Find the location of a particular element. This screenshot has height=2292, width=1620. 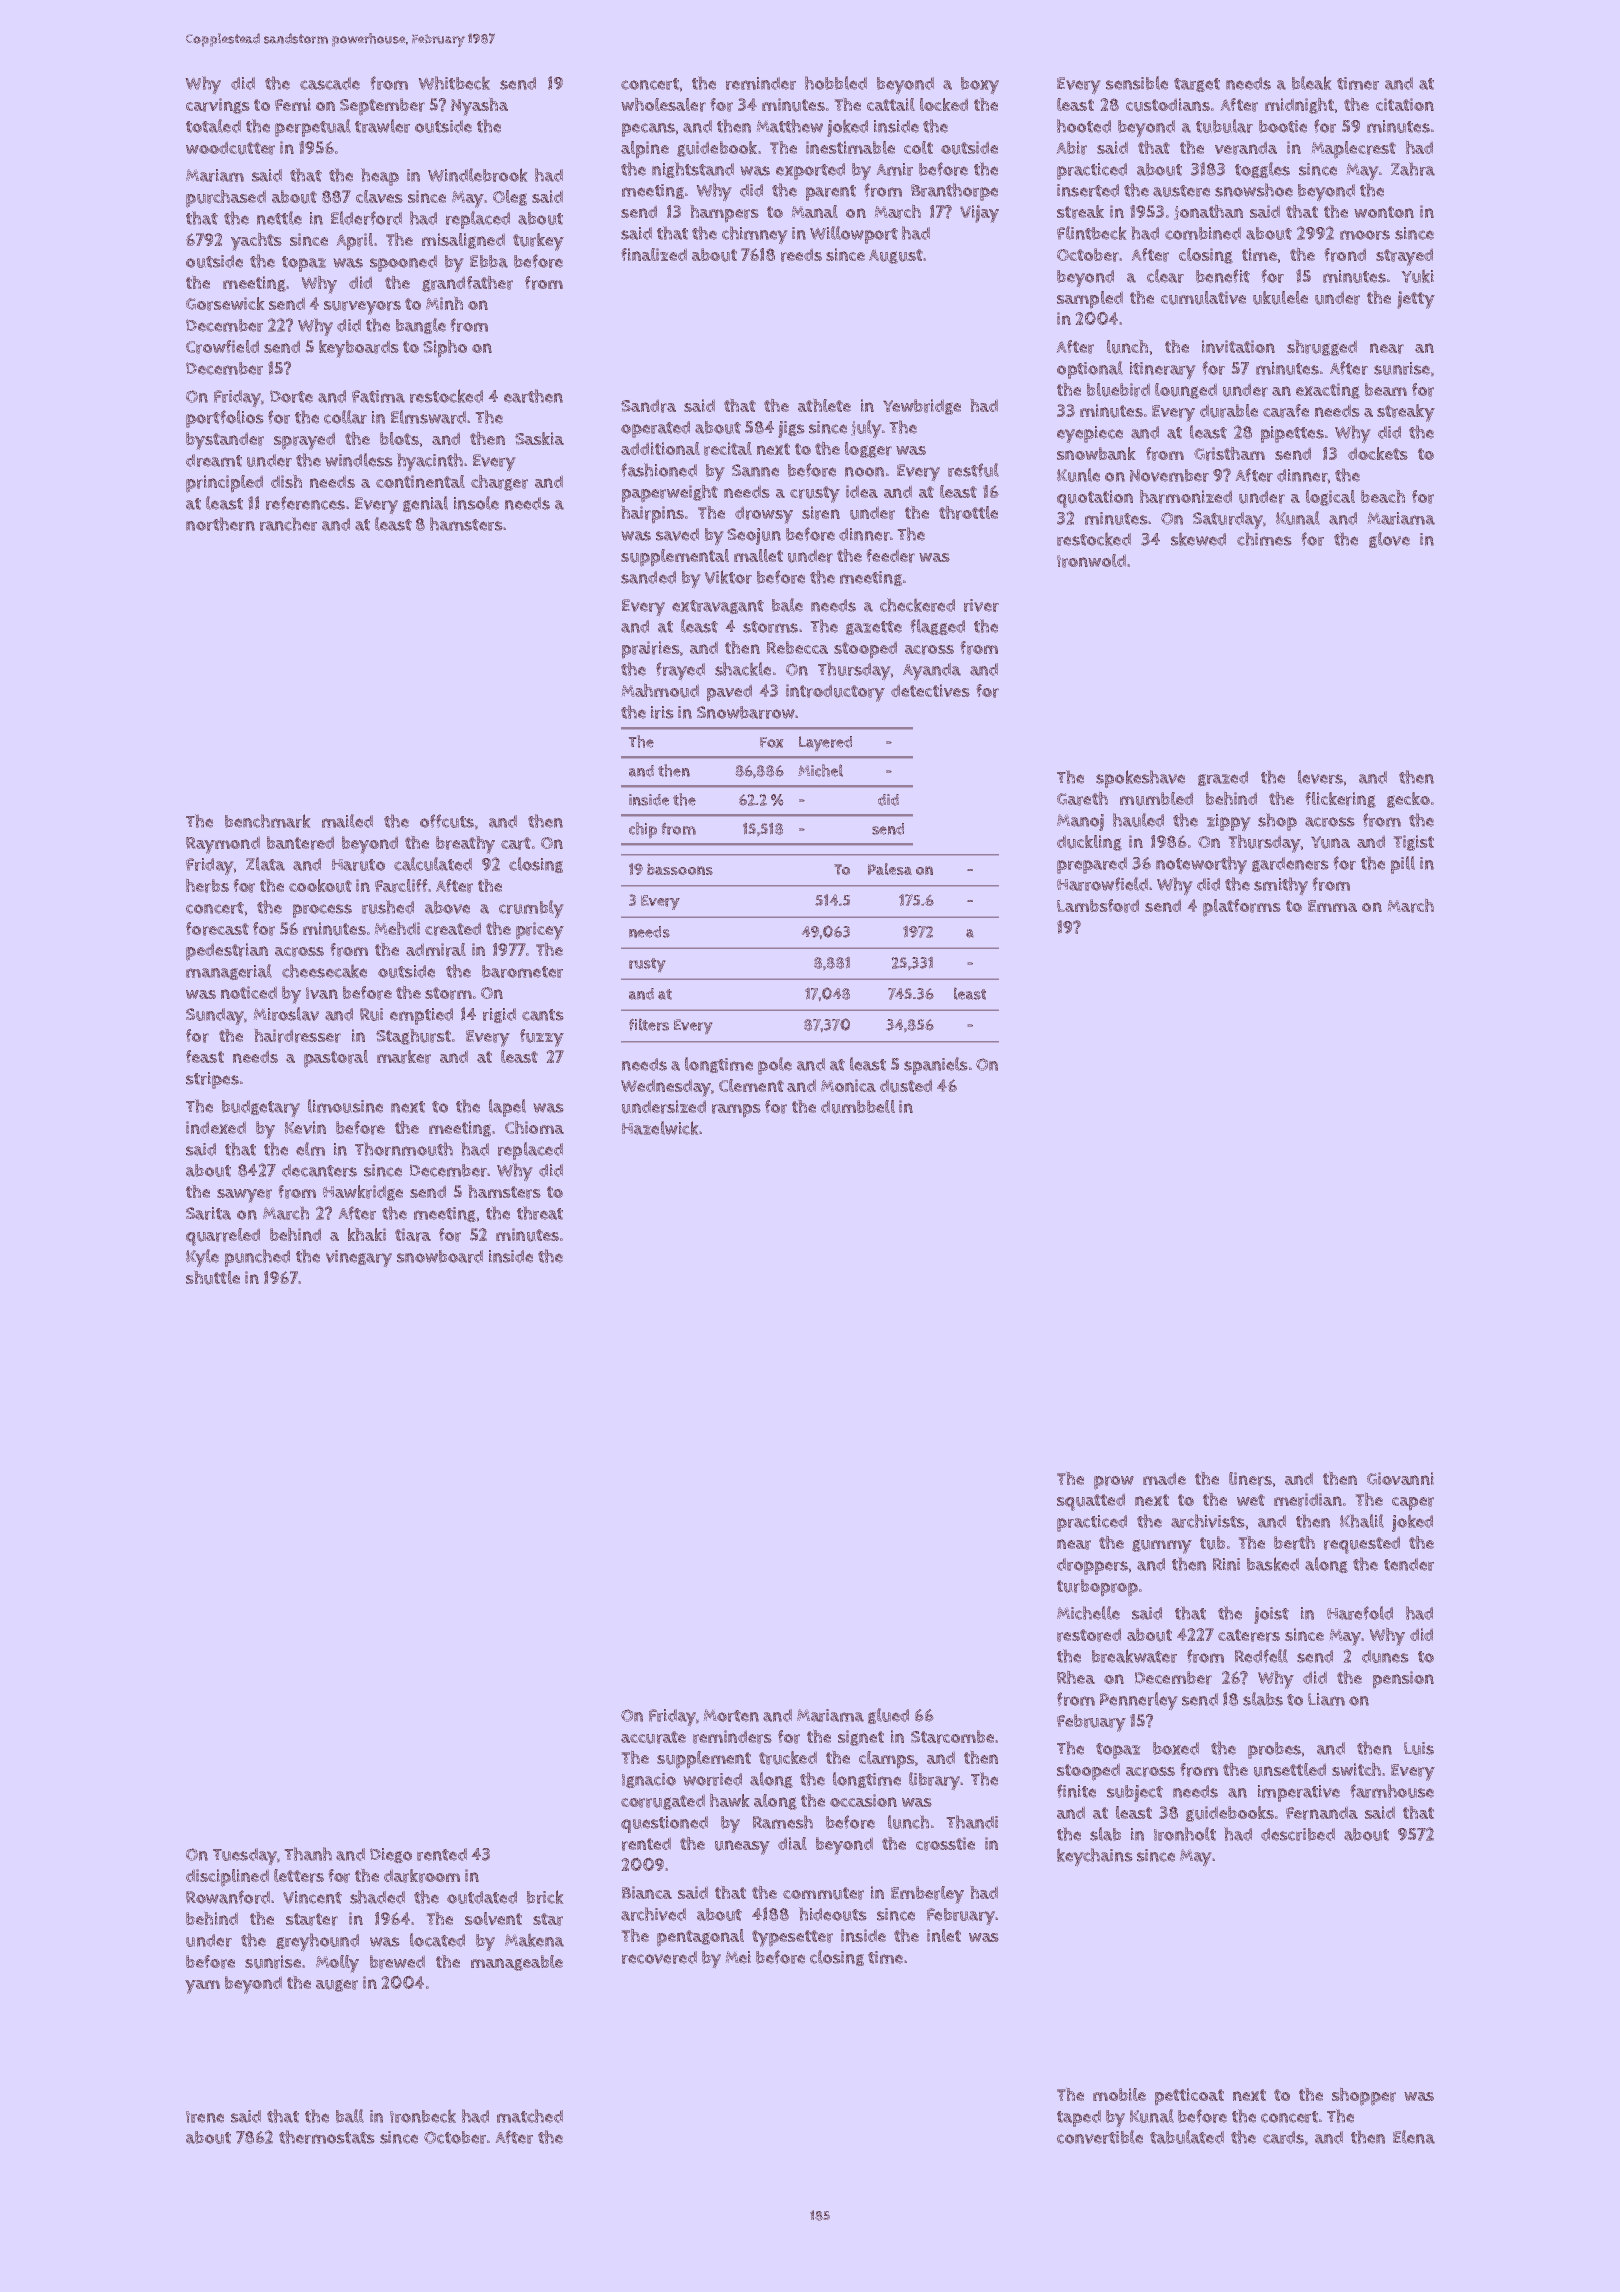

Thanh is located at coordinates (308, 1854).
